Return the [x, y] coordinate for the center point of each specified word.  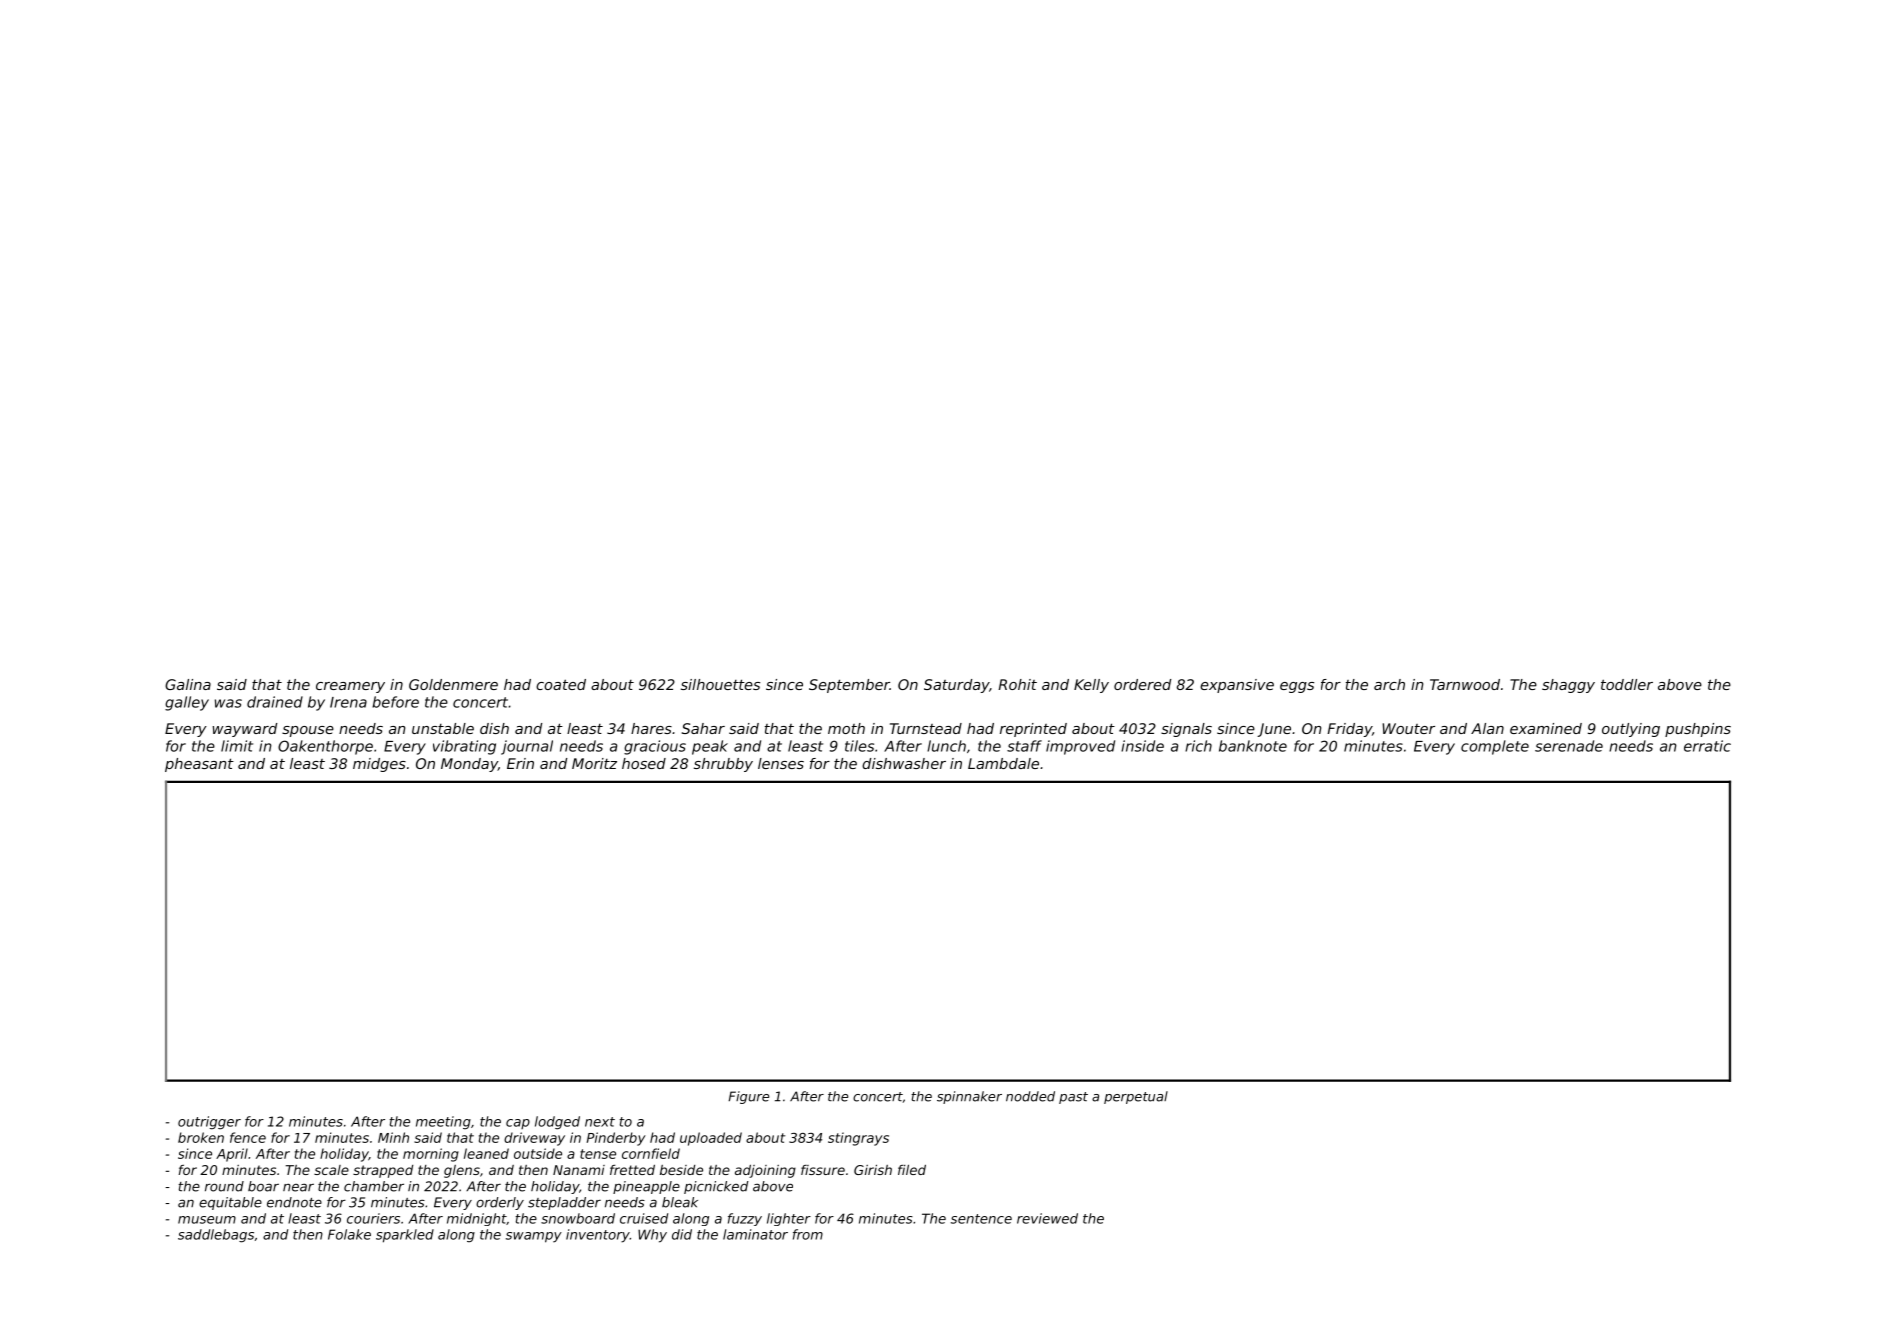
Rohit [1017, 684]
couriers [373, 1218]
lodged [557, 1123]
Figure [749, 1097]
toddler [1627, 684]
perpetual [1136, 1097]
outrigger [209, 1123]
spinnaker [969, 1097]
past [1073, 1098]
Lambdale [1003, 763]
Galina [188, 684]
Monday [469, 765]
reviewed [1047, 1218]
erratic [1707, 746]
